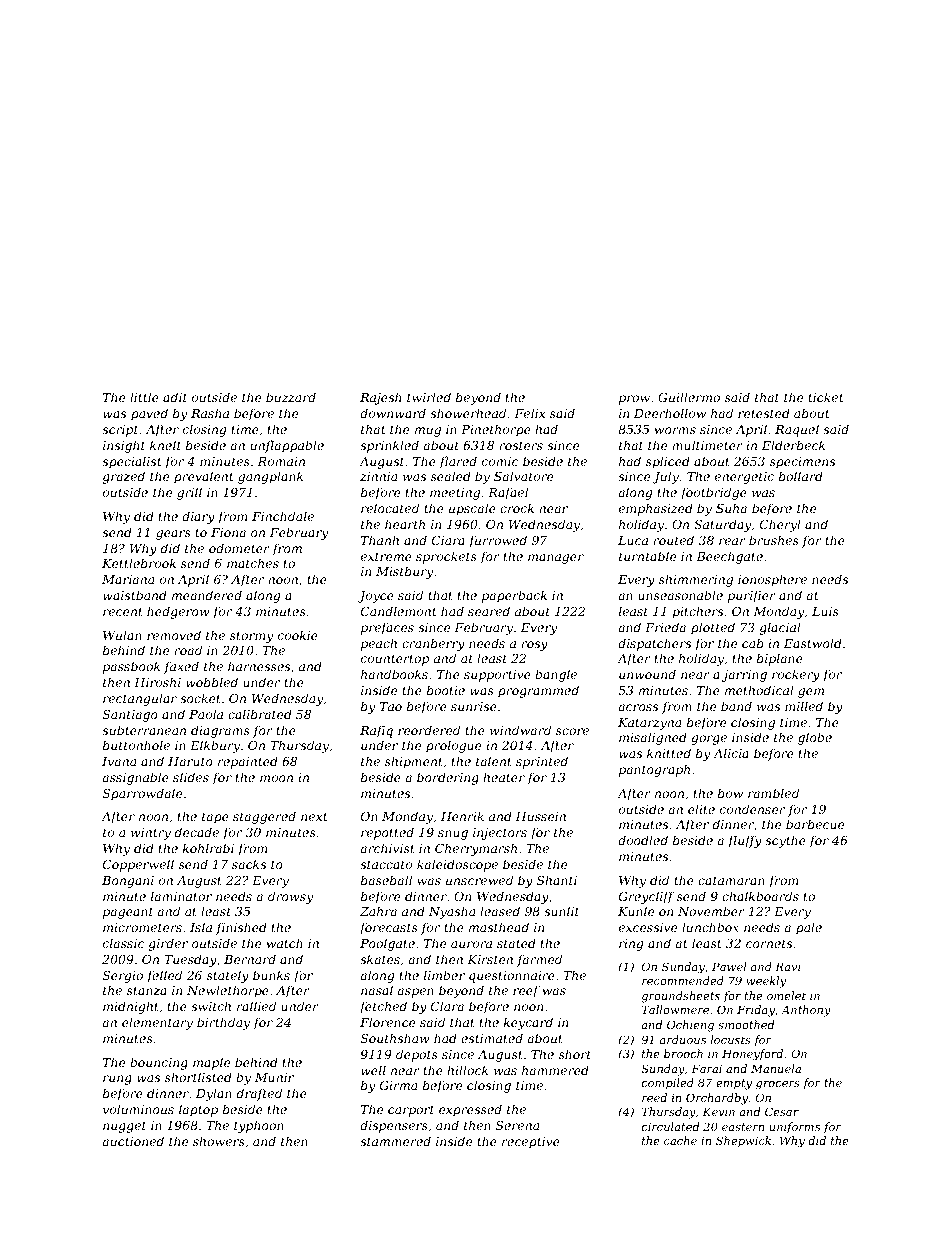 The height and width of the screenshot is (1233, 952). Describe the element at coordinates (815, 824) in the screenshot. I see `barbecue` at that location.
